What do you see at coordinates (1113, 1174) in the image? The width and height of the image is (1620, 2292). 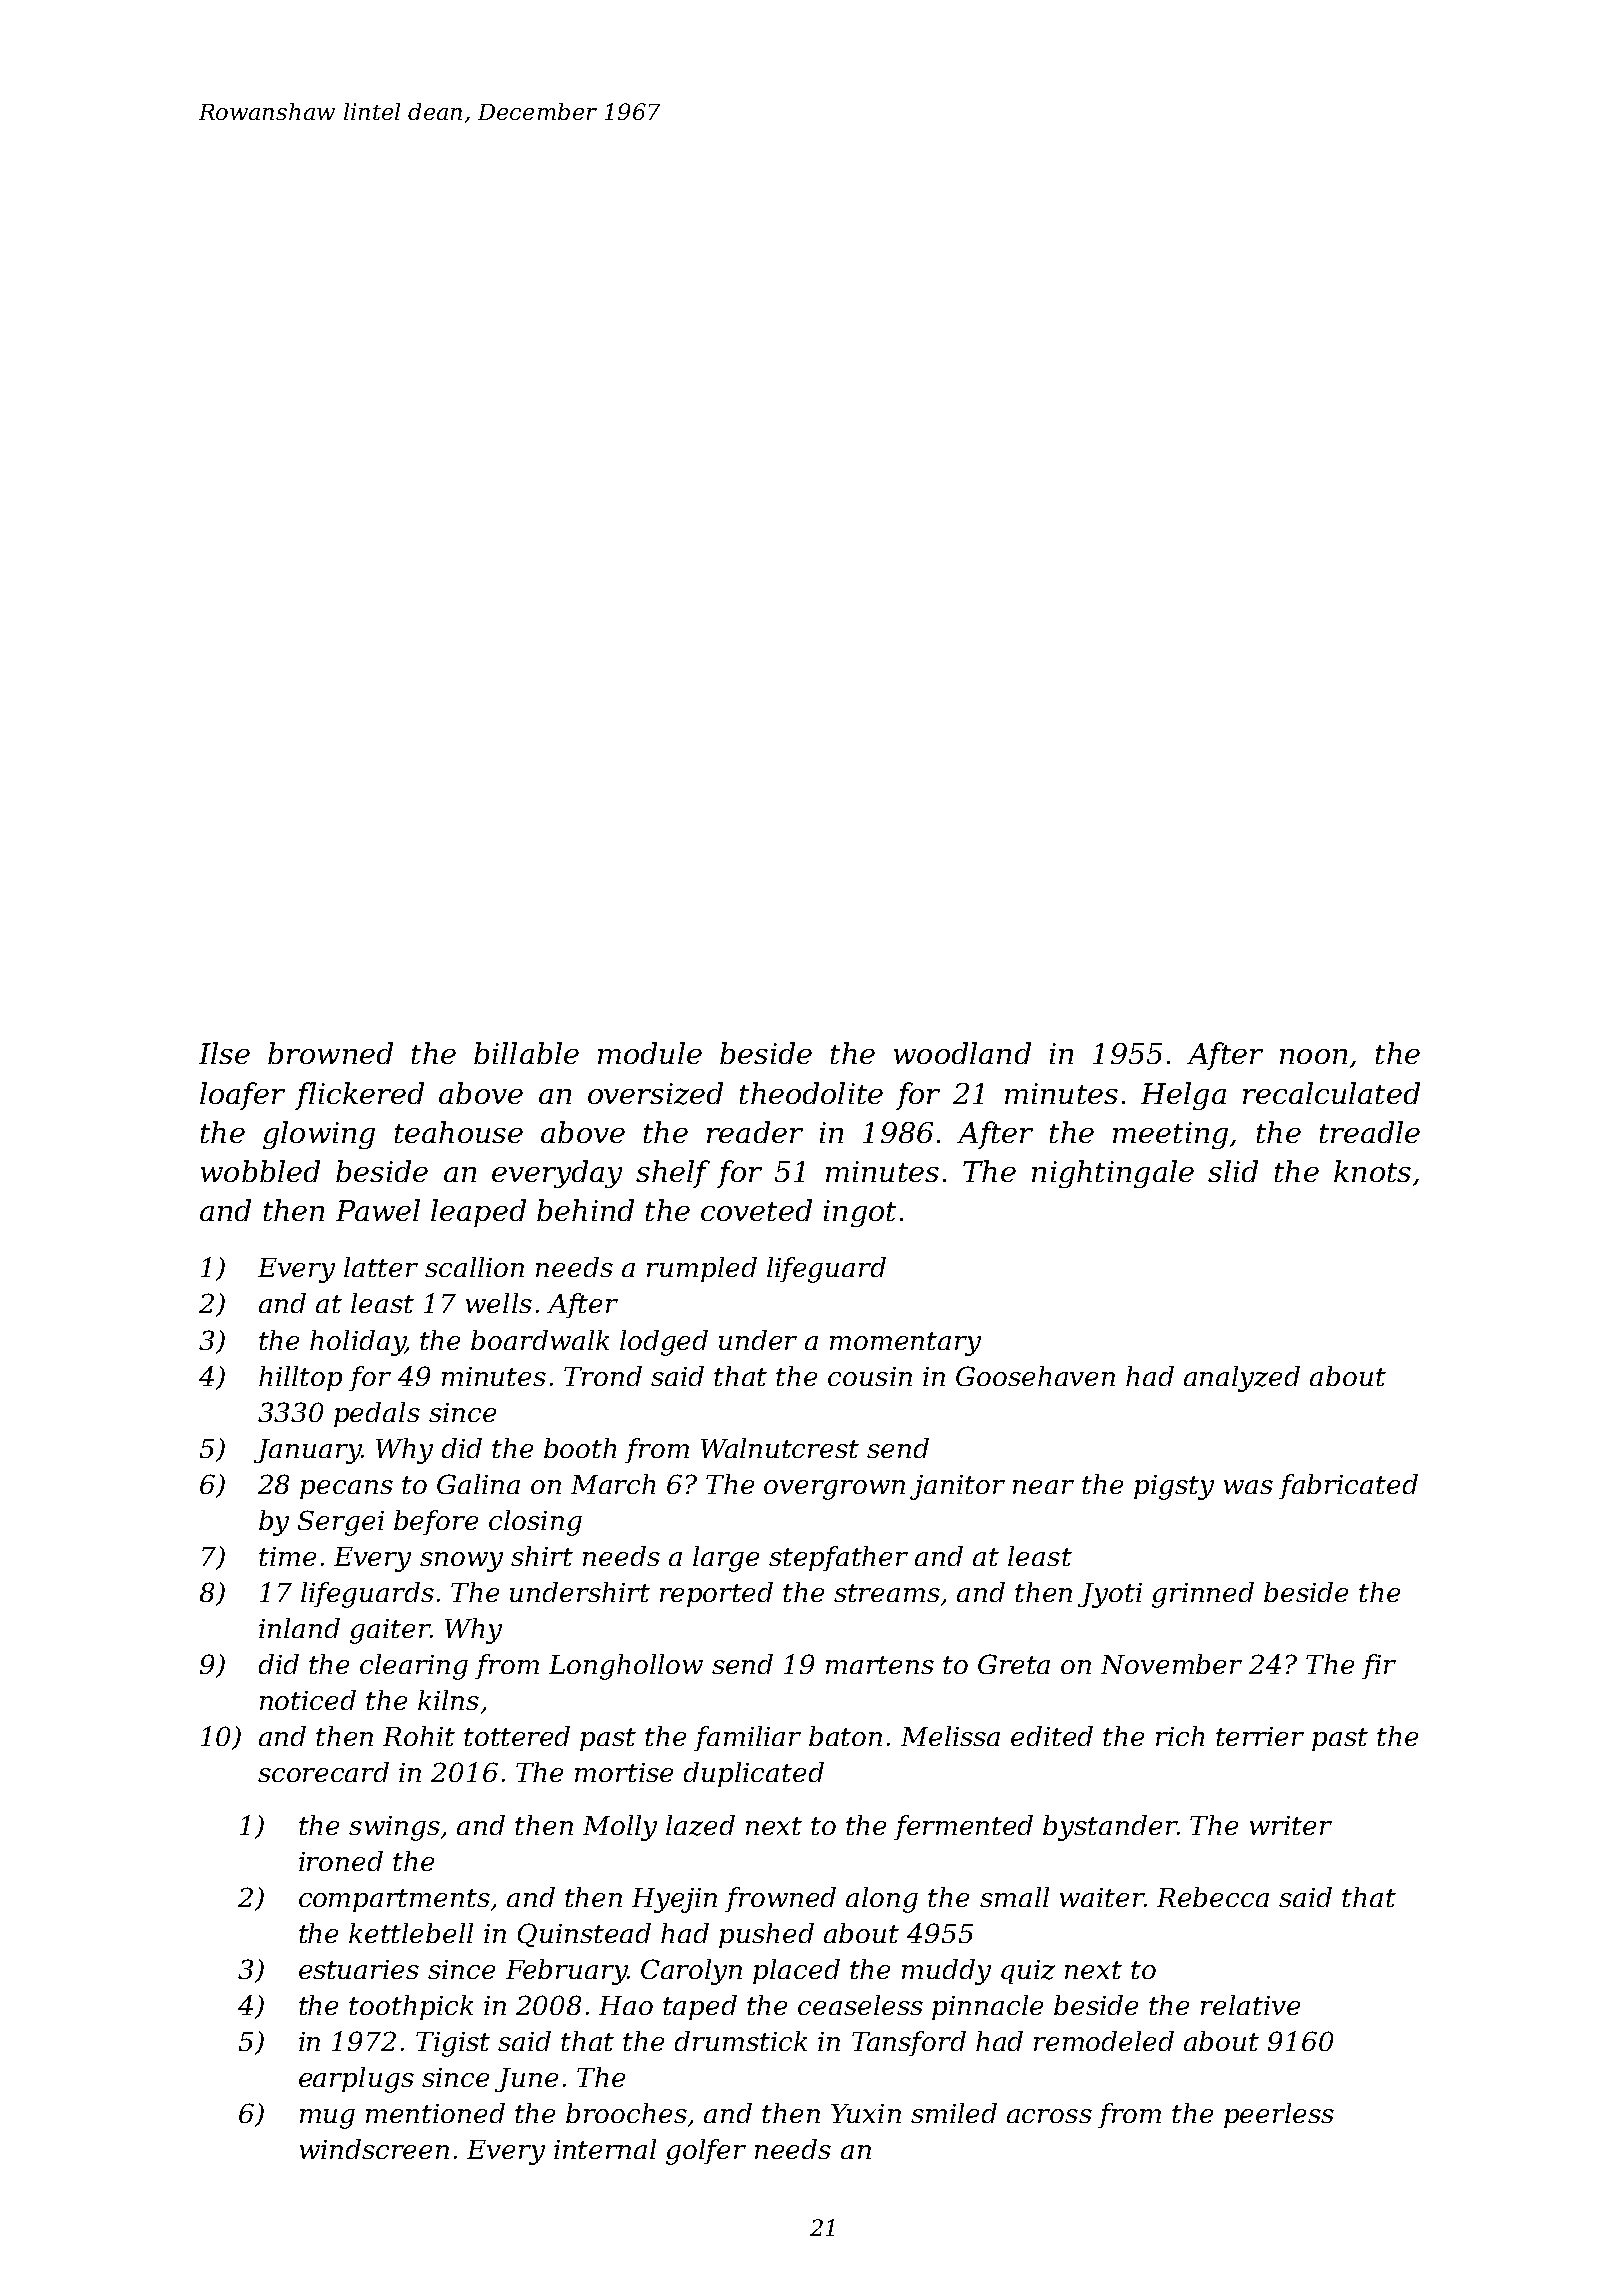 I see `nightingale` at bounding box center [1113, 1174].
